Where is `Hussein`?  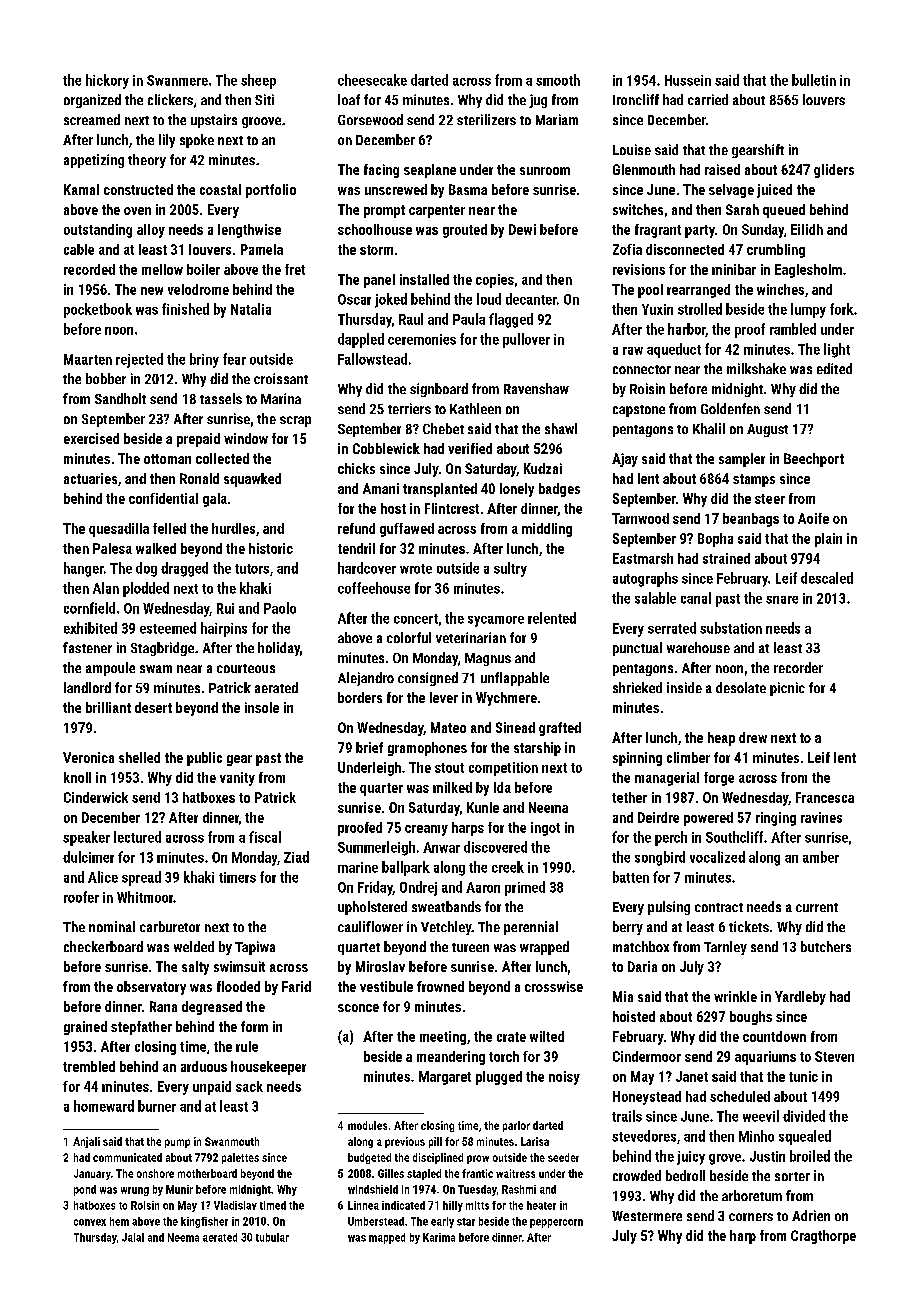
Hussein is located at coordinates (688, 80).
